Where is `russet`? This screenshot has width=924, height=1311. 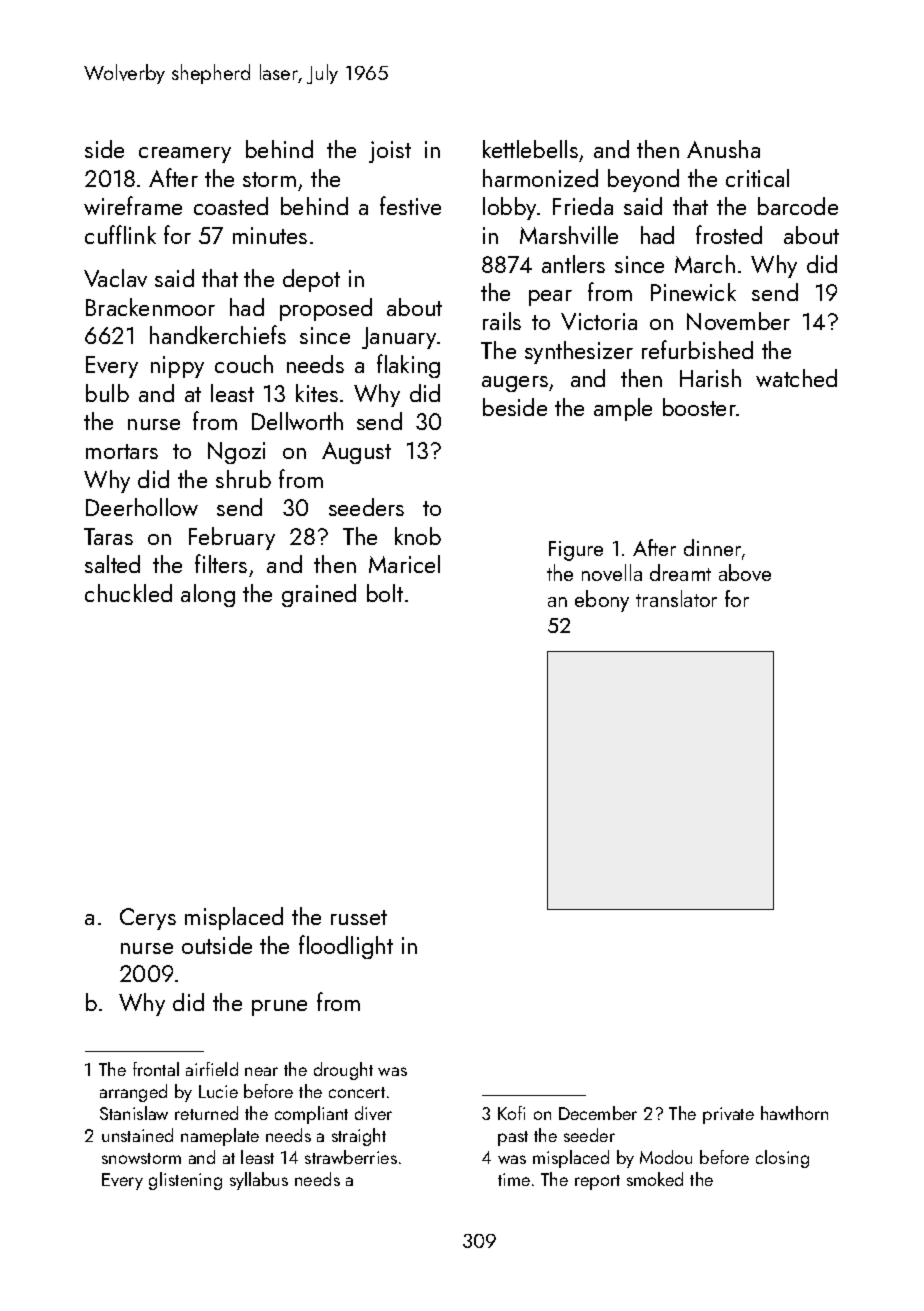
russet is located at coordinates (359, 917).
